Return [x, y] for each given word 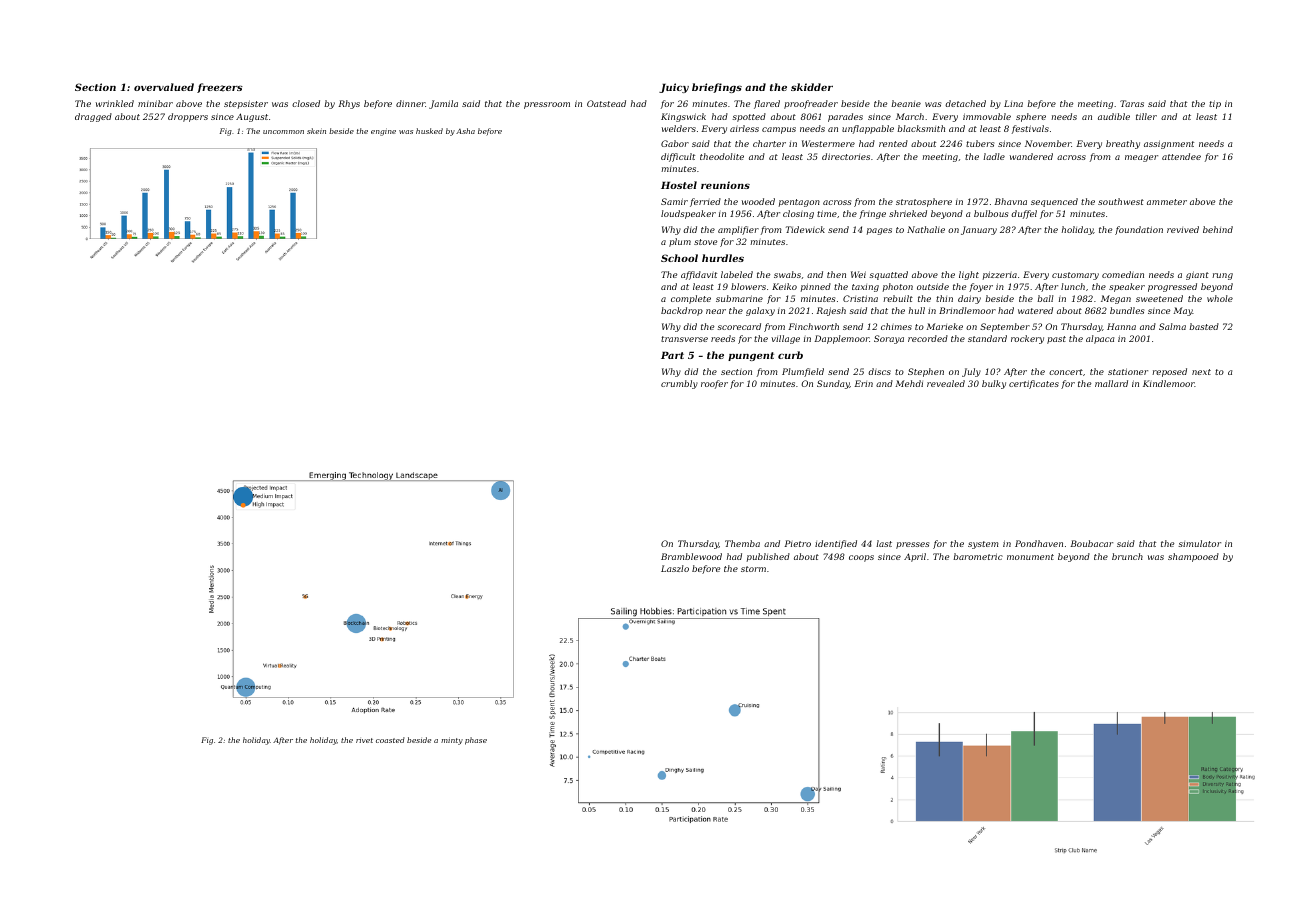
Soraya [889, 339]
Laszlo [675, 568]
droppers [188, 117]
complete [691, 299]
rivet [364, 740]
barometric [978, 556]
